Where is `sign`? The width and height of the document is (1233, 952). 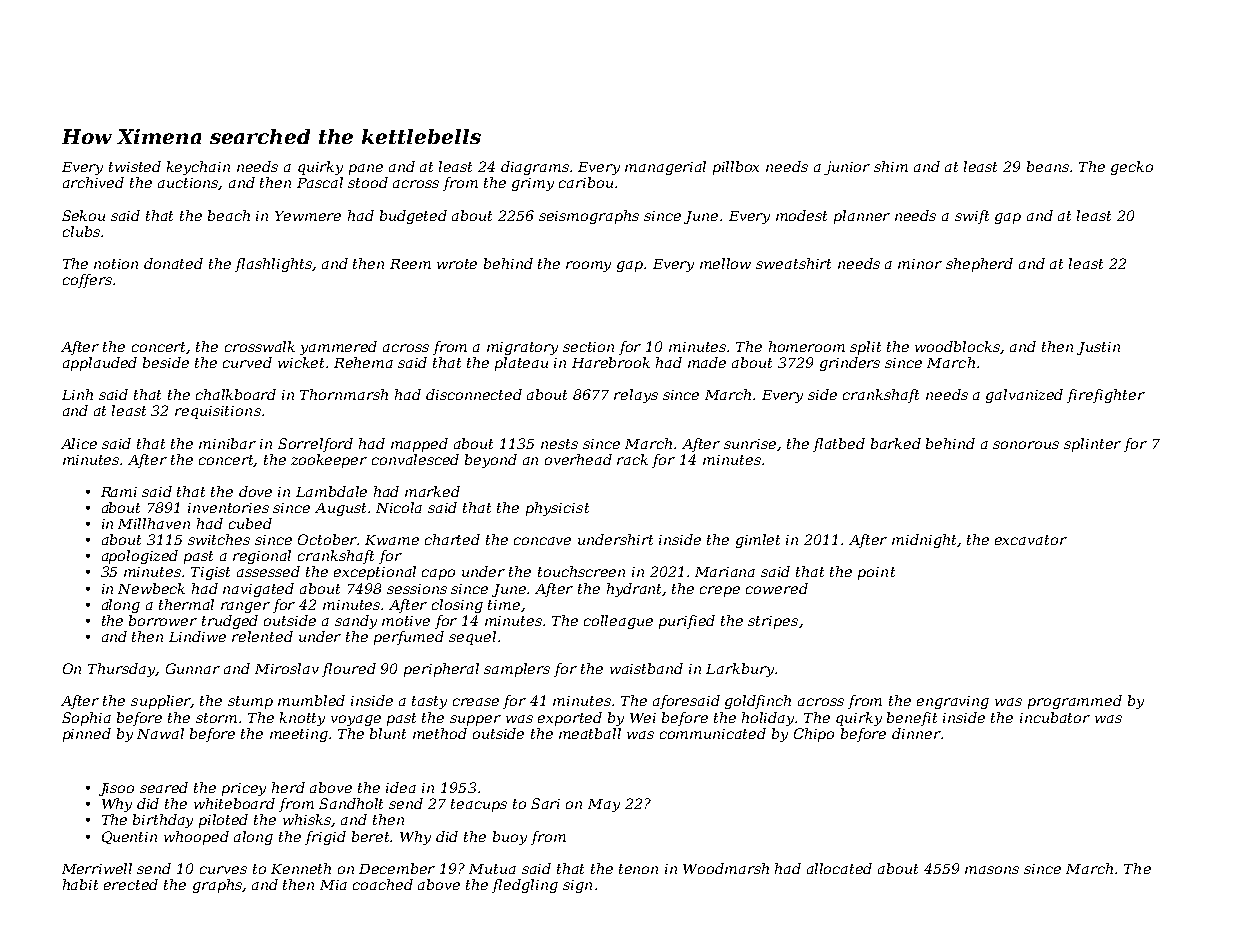 sign is located at coordinates (577, 886).
